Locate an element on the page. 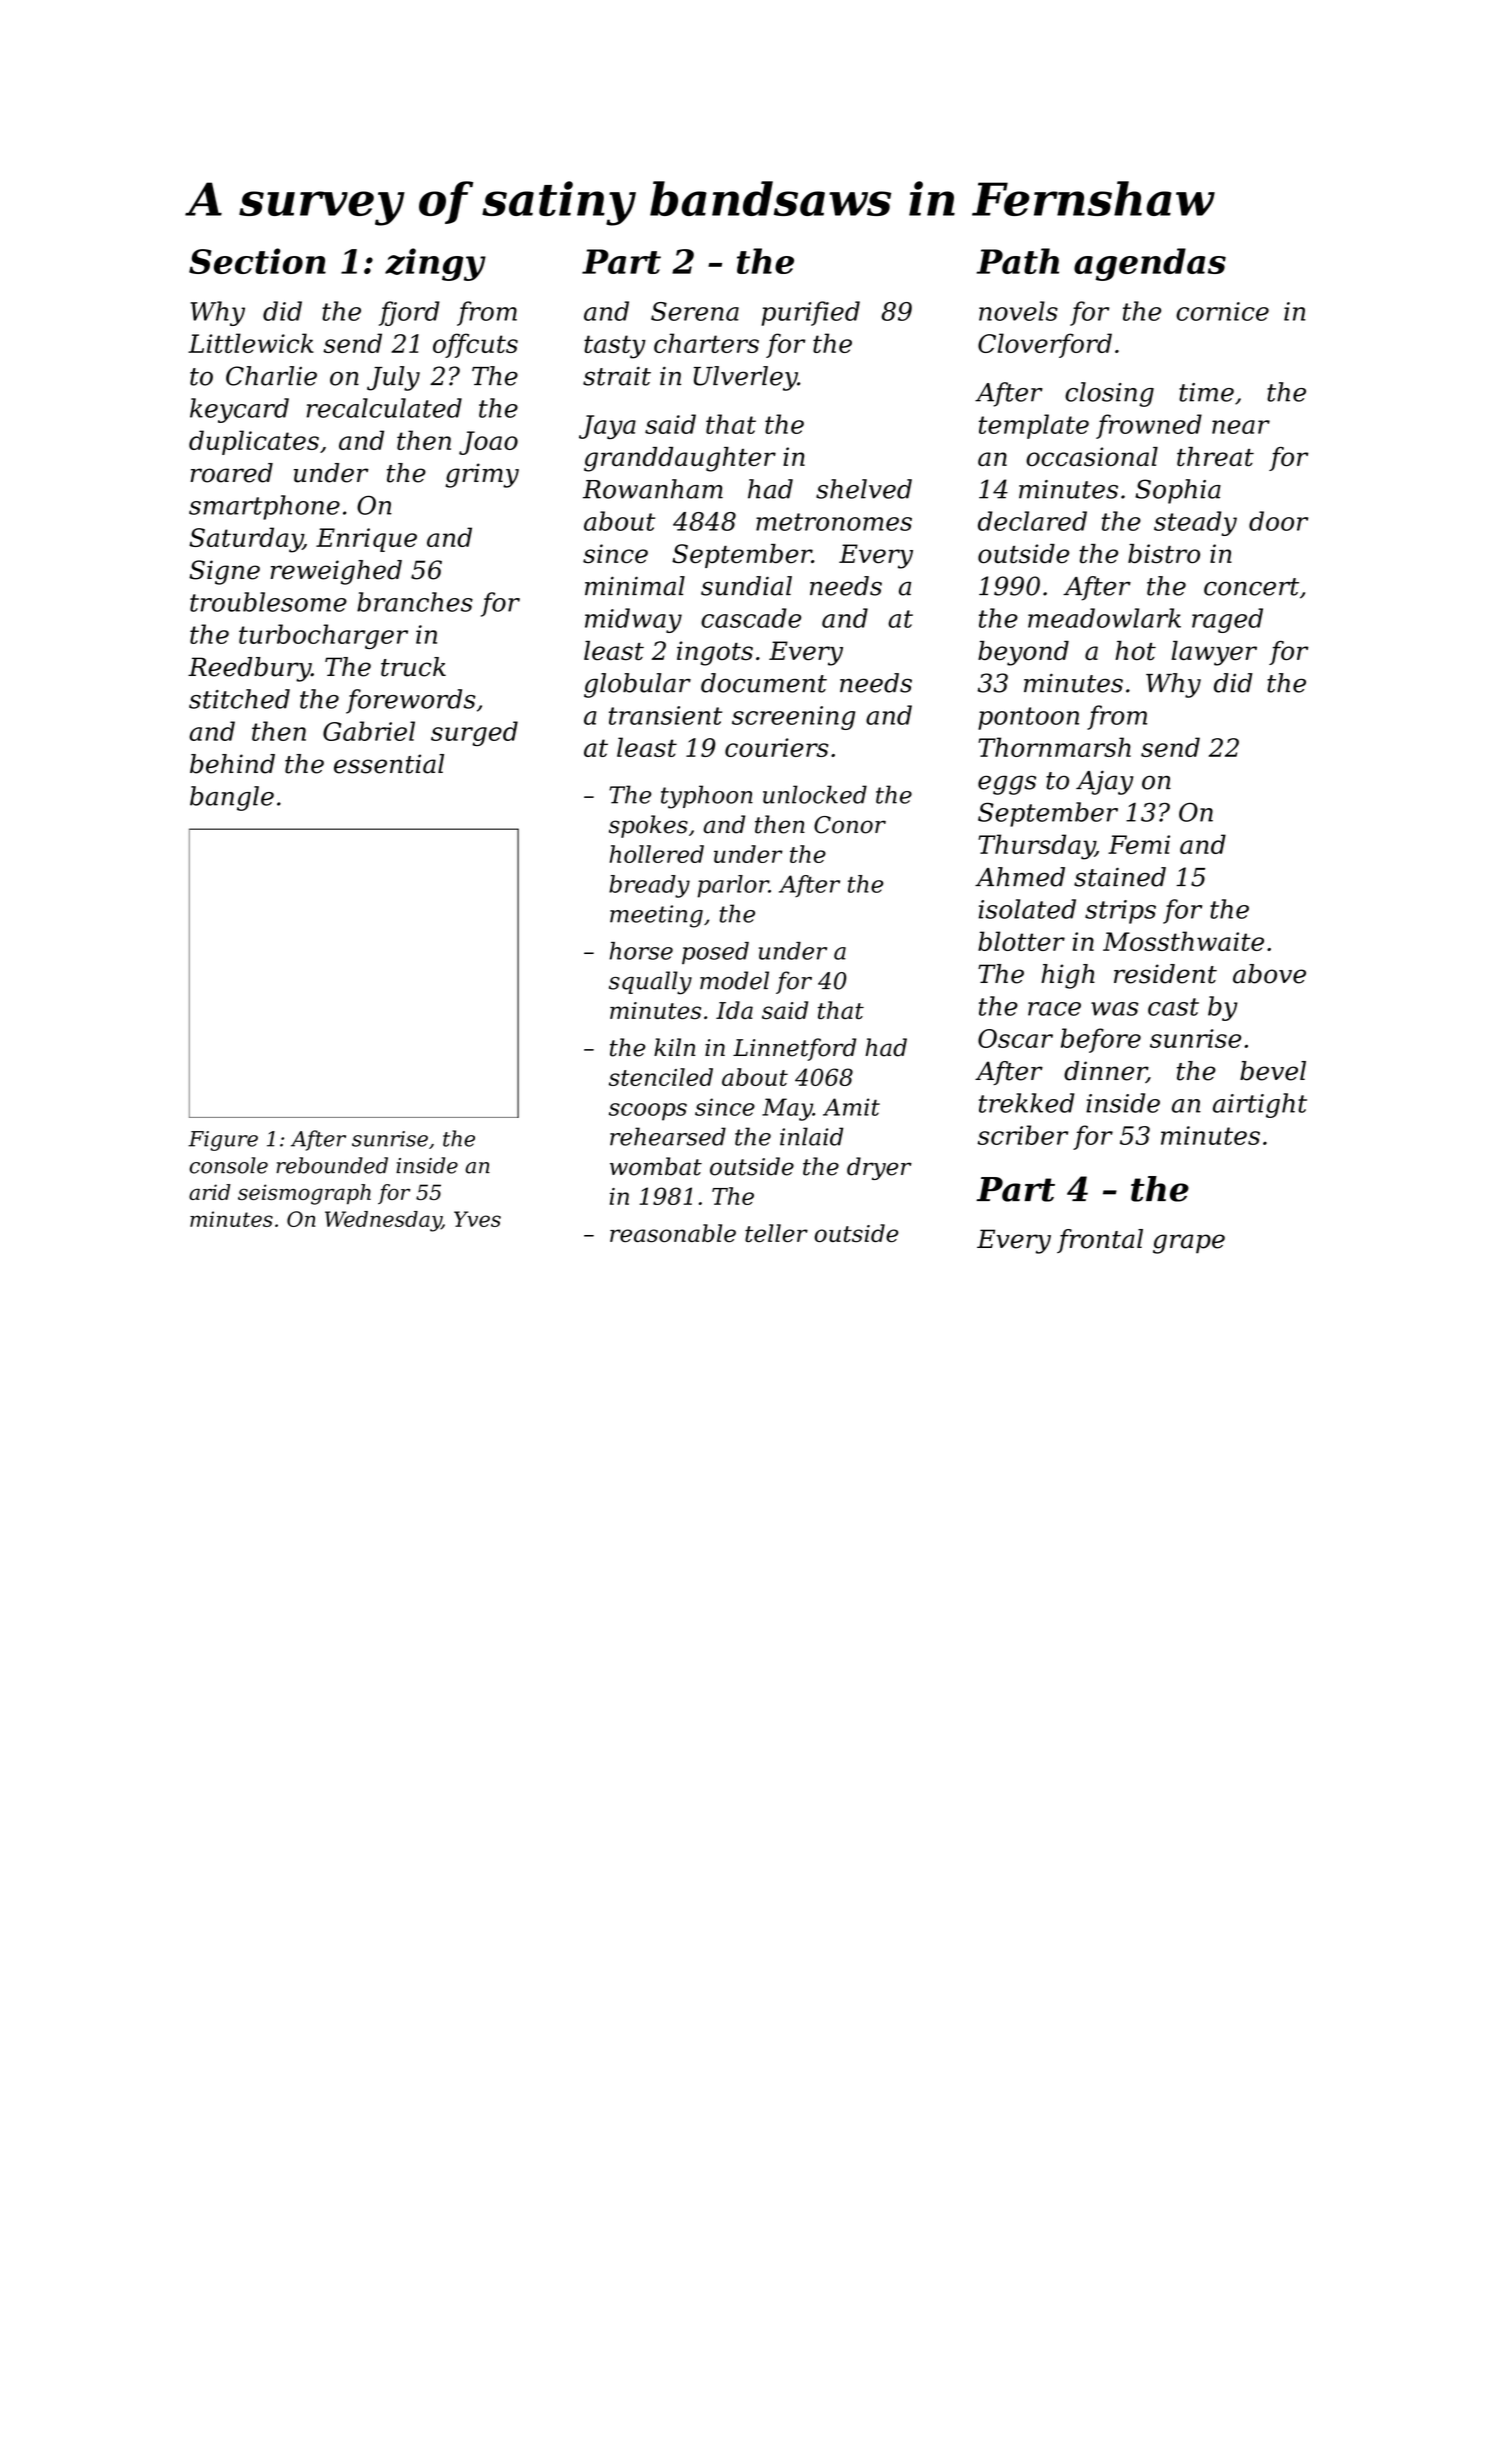 The width and height of the page is (1496, 2464). grape is located at coordinates (1189, 1244).
